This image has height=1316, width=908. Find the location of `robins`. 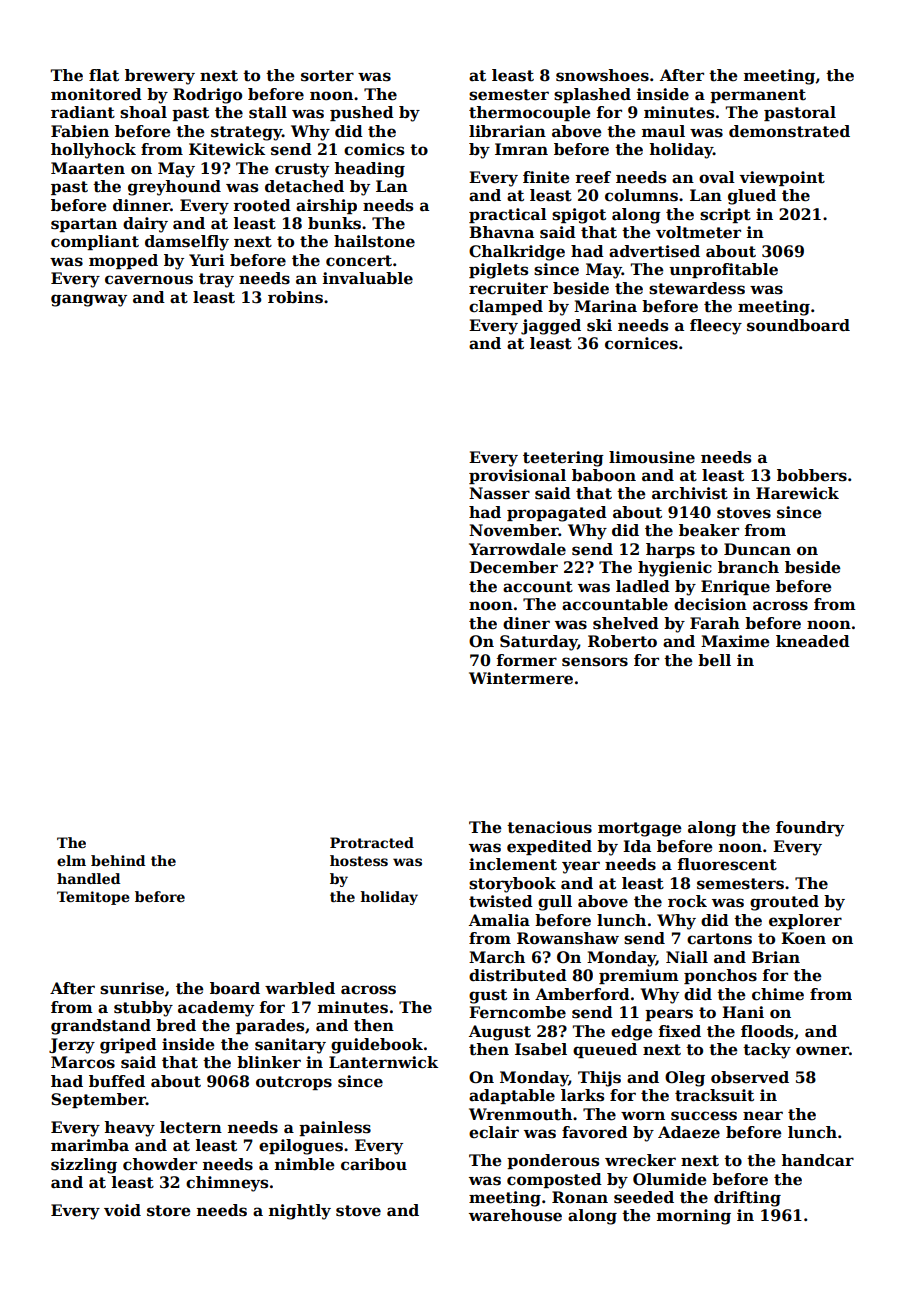

robins is located at coordinates (295, 297).
